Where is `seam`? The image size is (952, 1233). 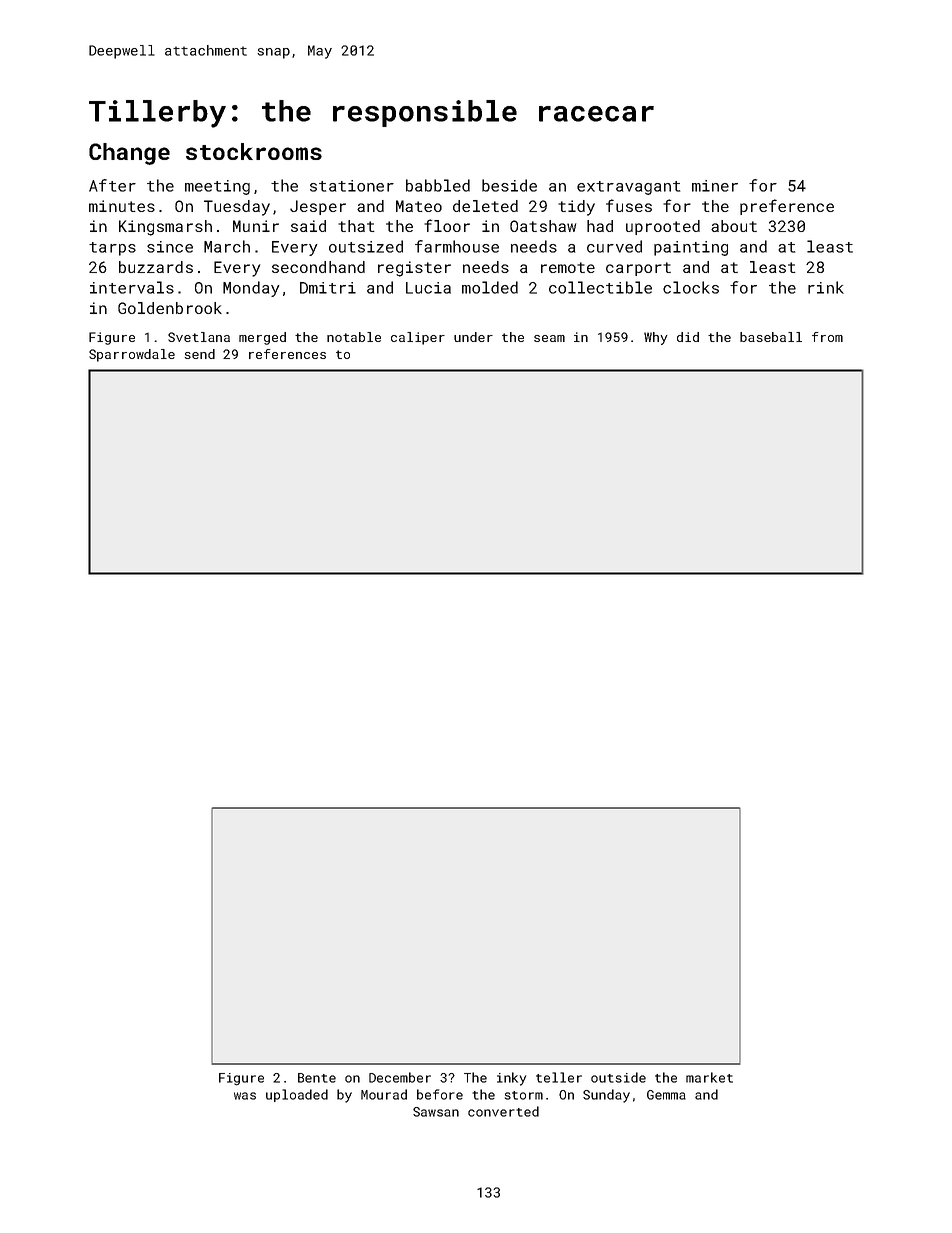 seam is located at coordinates (549, 338).
